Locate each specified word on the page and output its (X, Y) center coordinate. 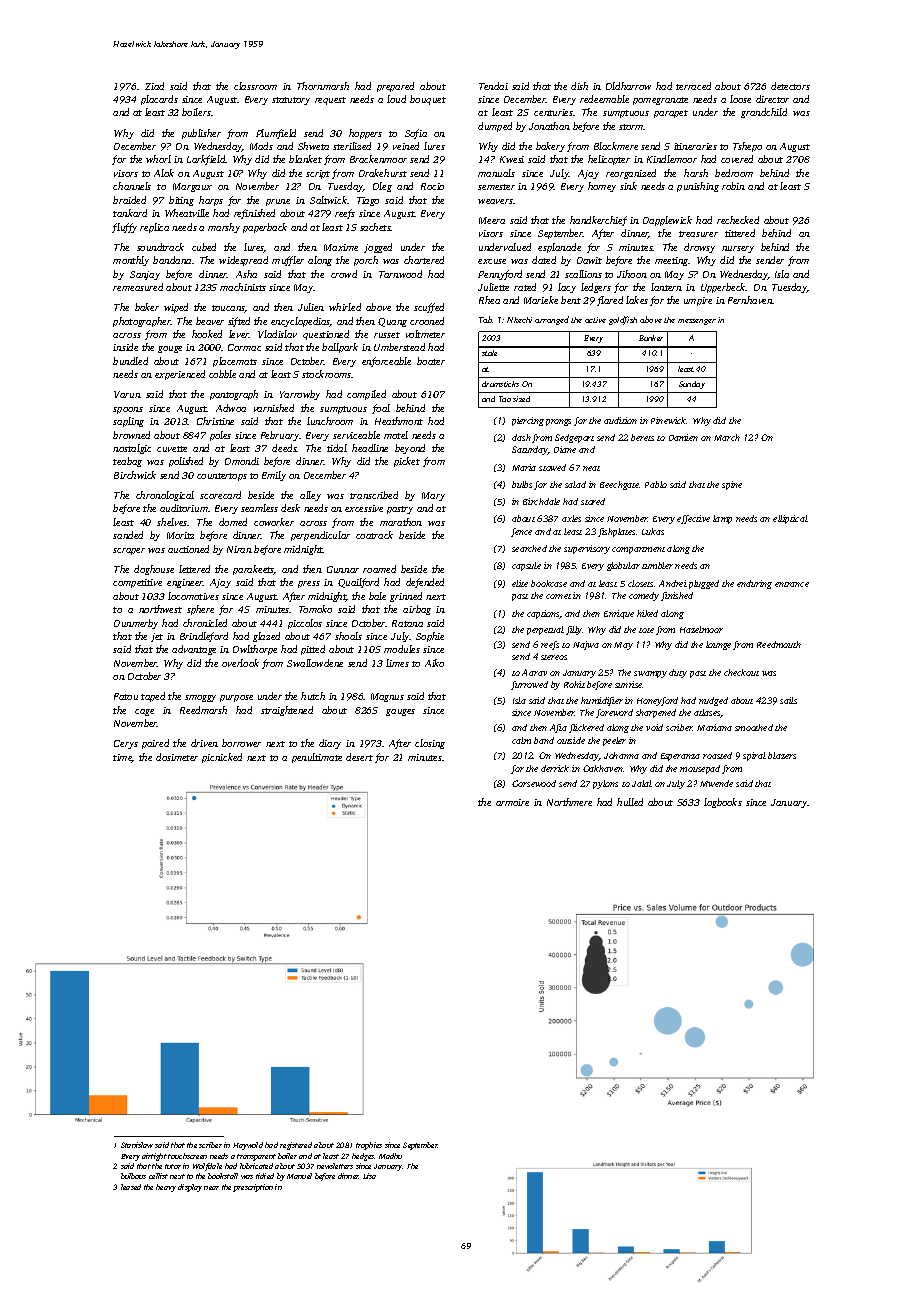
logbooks (723, 803)
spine (732, 485)
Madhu (390, 1156)
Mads (261, 146)
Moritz (180, 535)
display (190, 1188)
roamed (379, 569)
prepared (395, 87)
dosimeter (177, 757)
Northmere (569, 802)
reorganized (631, 174)
